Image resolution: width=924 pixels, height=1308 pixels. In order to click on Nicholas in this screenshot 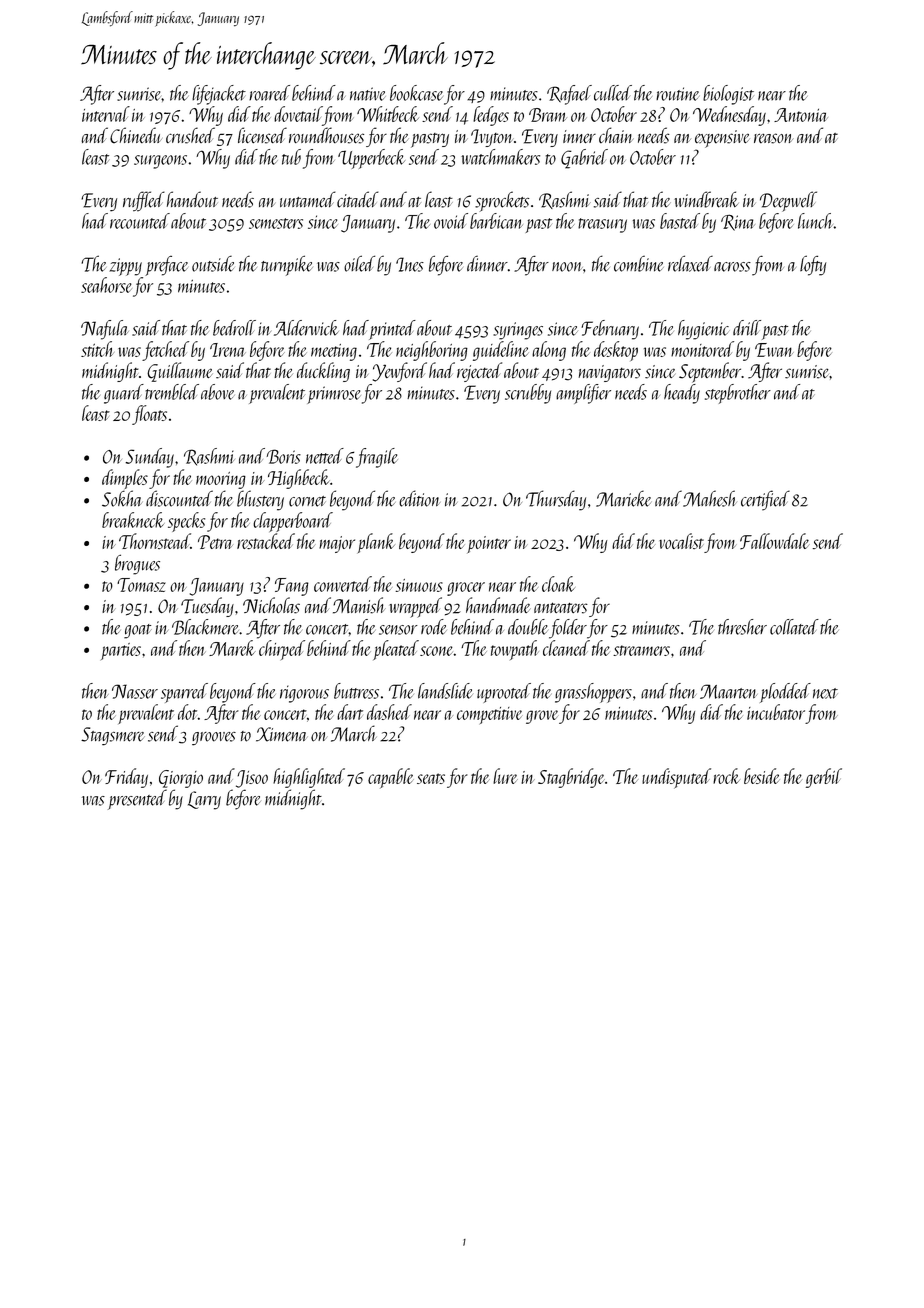, I will do `click(271, 605)`.
